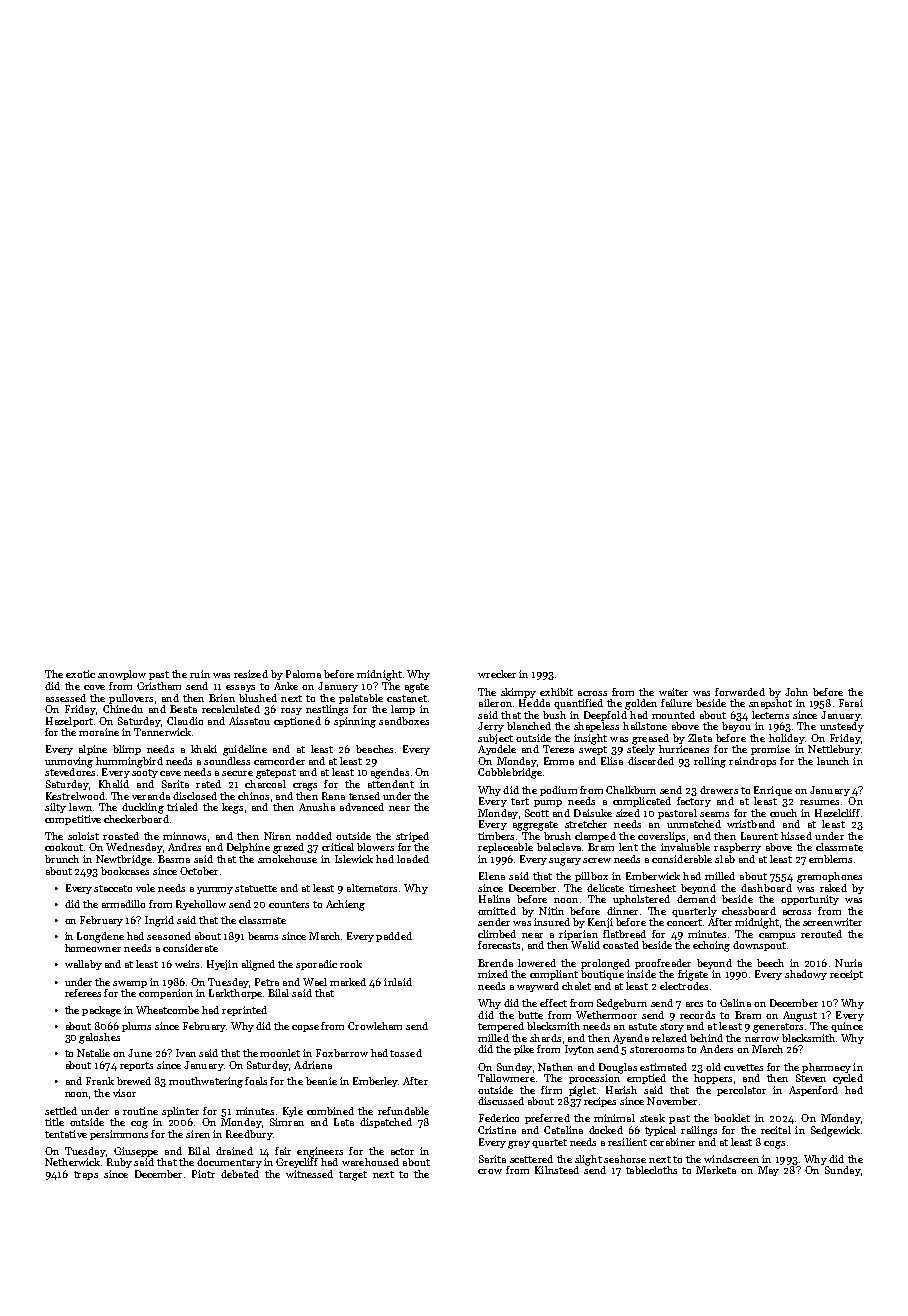 The image size is (908, 1316). I want to click on forecasts, so click(499, 945).
